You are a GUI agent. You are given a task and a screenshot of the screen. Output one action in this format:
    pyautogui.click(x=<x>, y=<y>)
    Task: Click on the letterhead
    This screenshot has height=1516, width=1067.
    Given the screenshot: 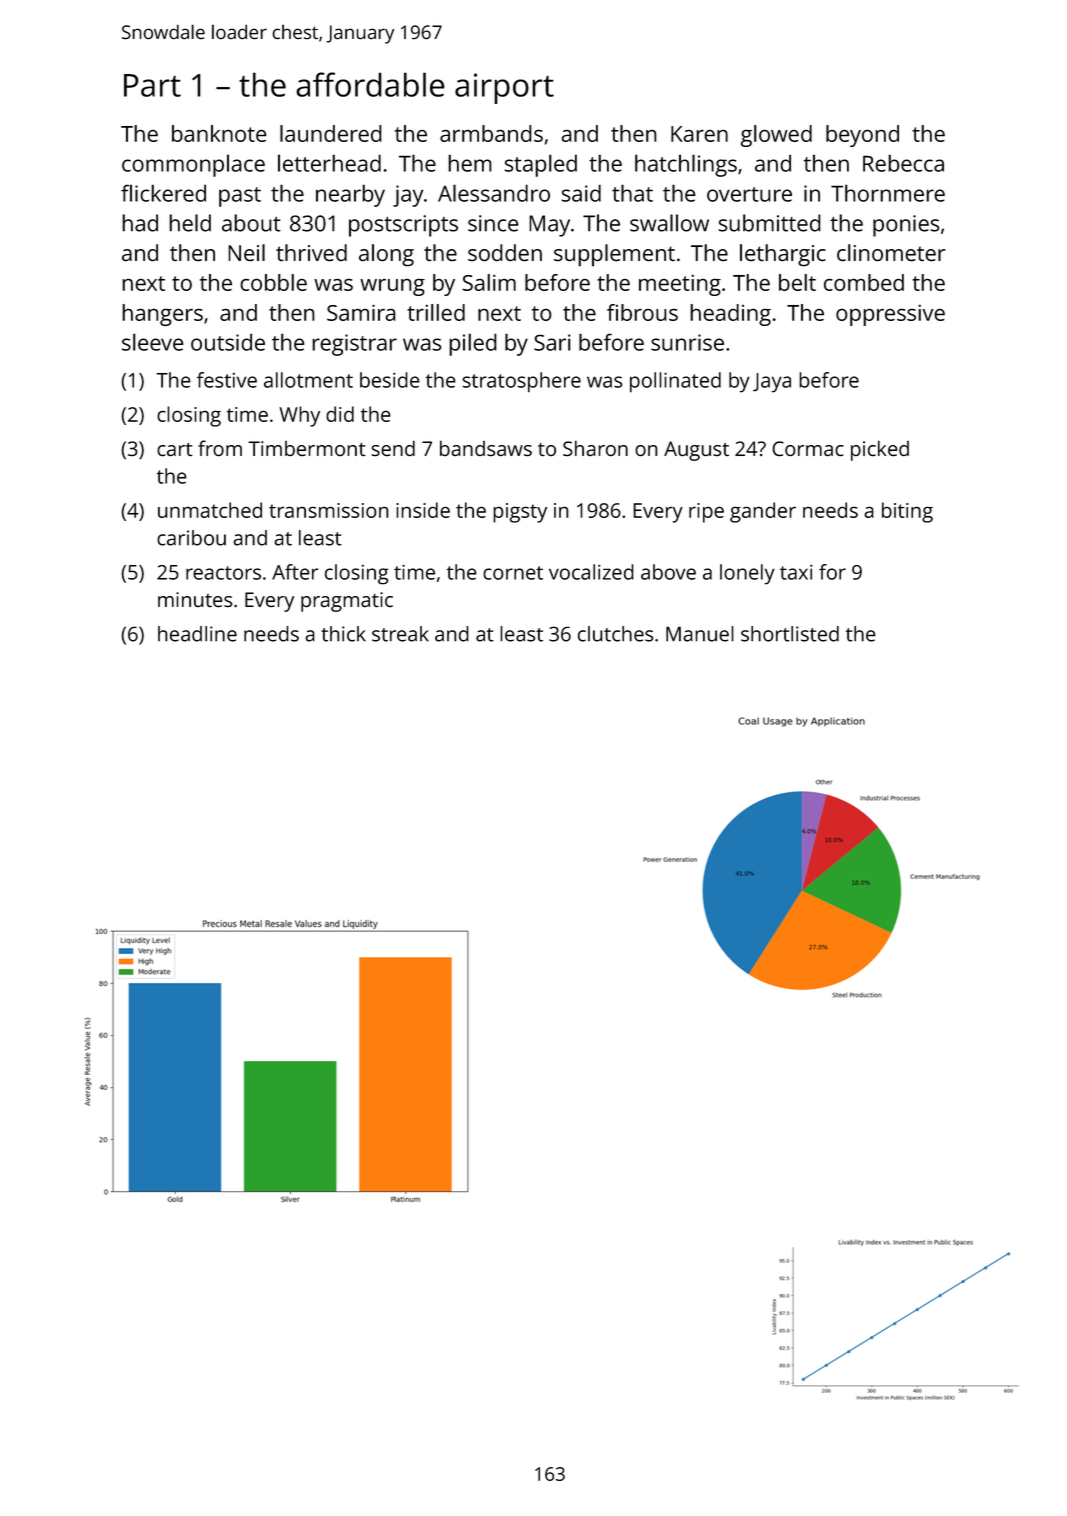 What is the action you would take?
    pyautogui.click(x=329, y=163)
